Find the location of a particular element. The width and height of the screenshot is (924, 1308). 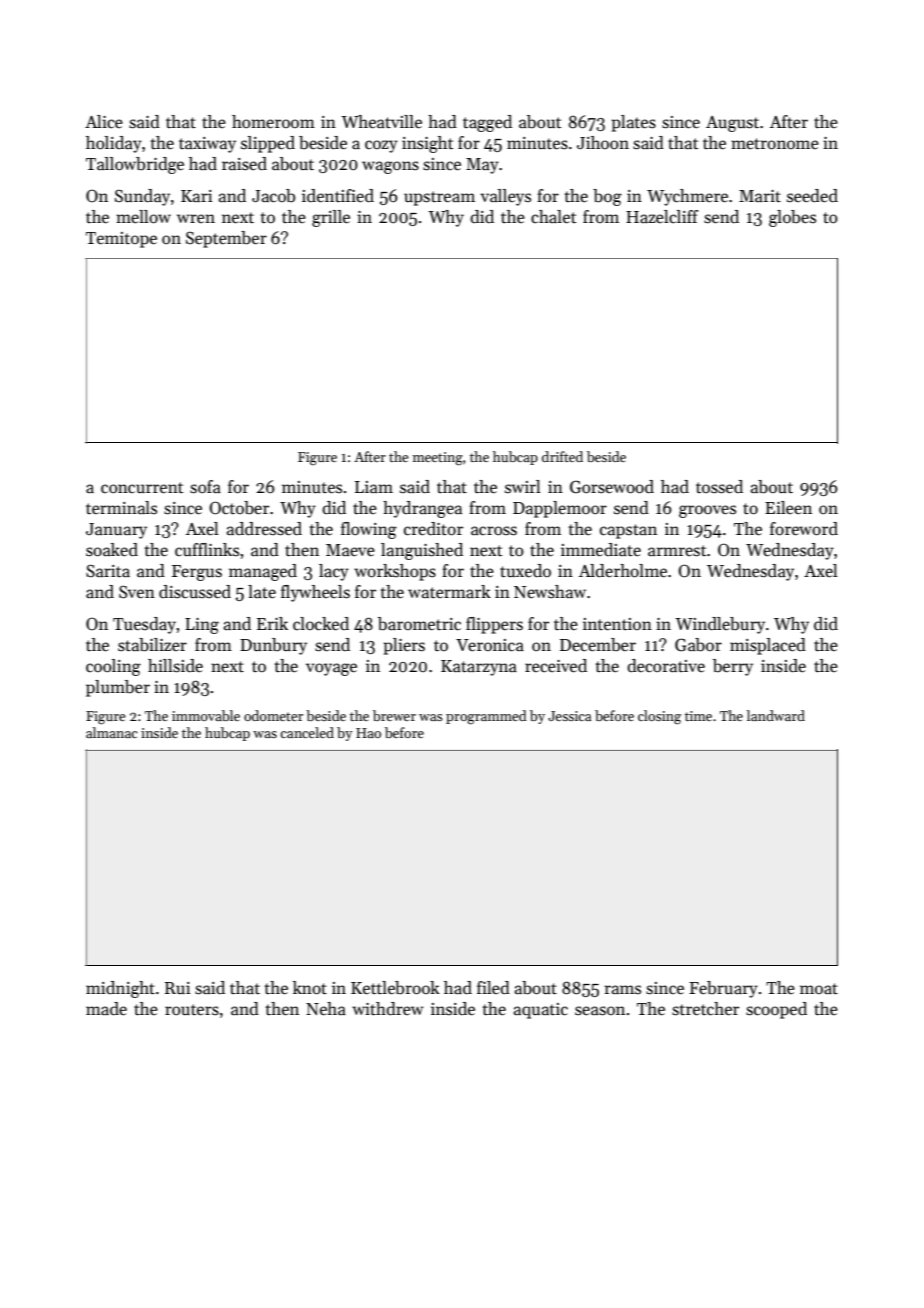

September is located at coordinates (226, 239).
